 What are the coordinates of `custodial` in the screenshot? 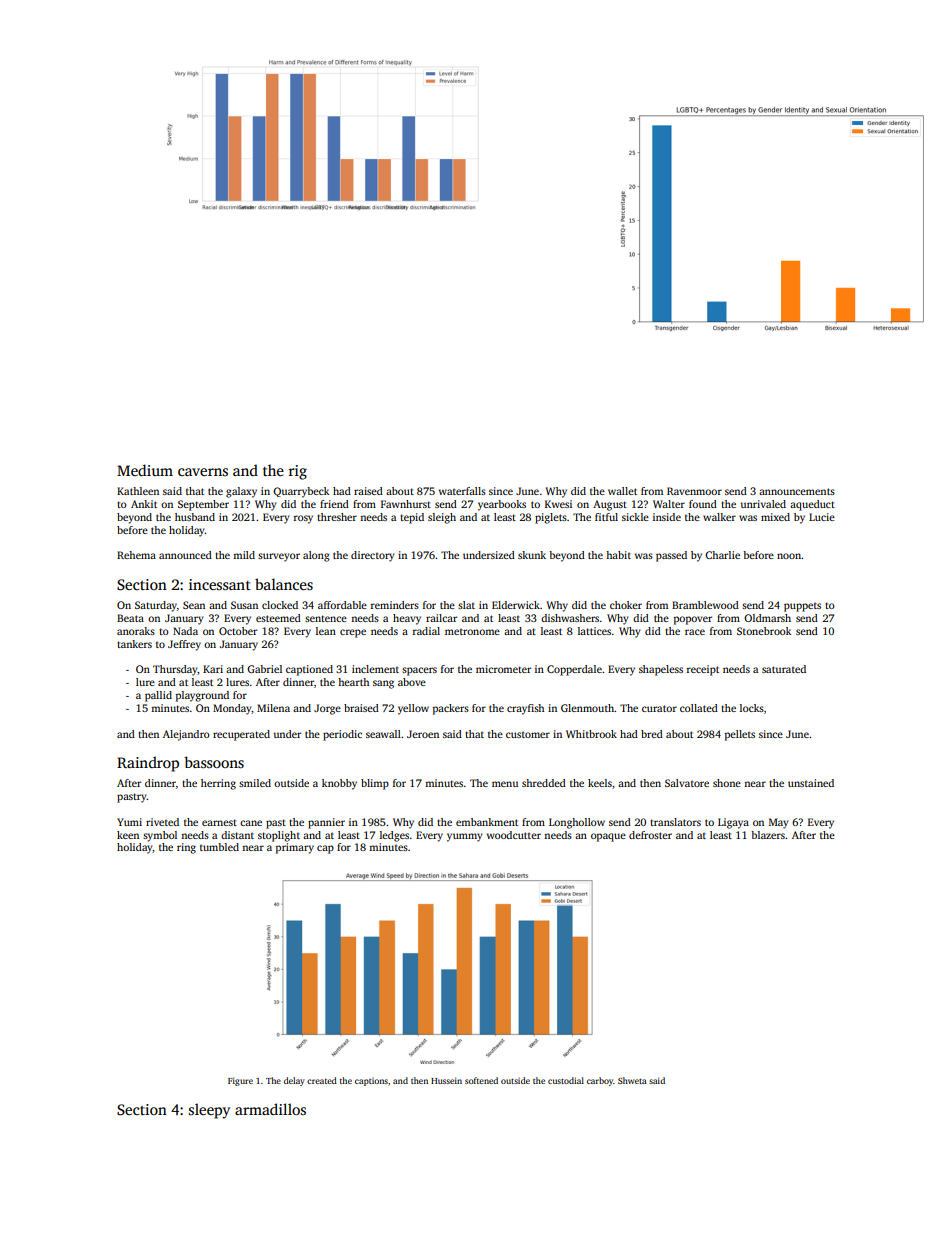 It's located at (566, 1080).
